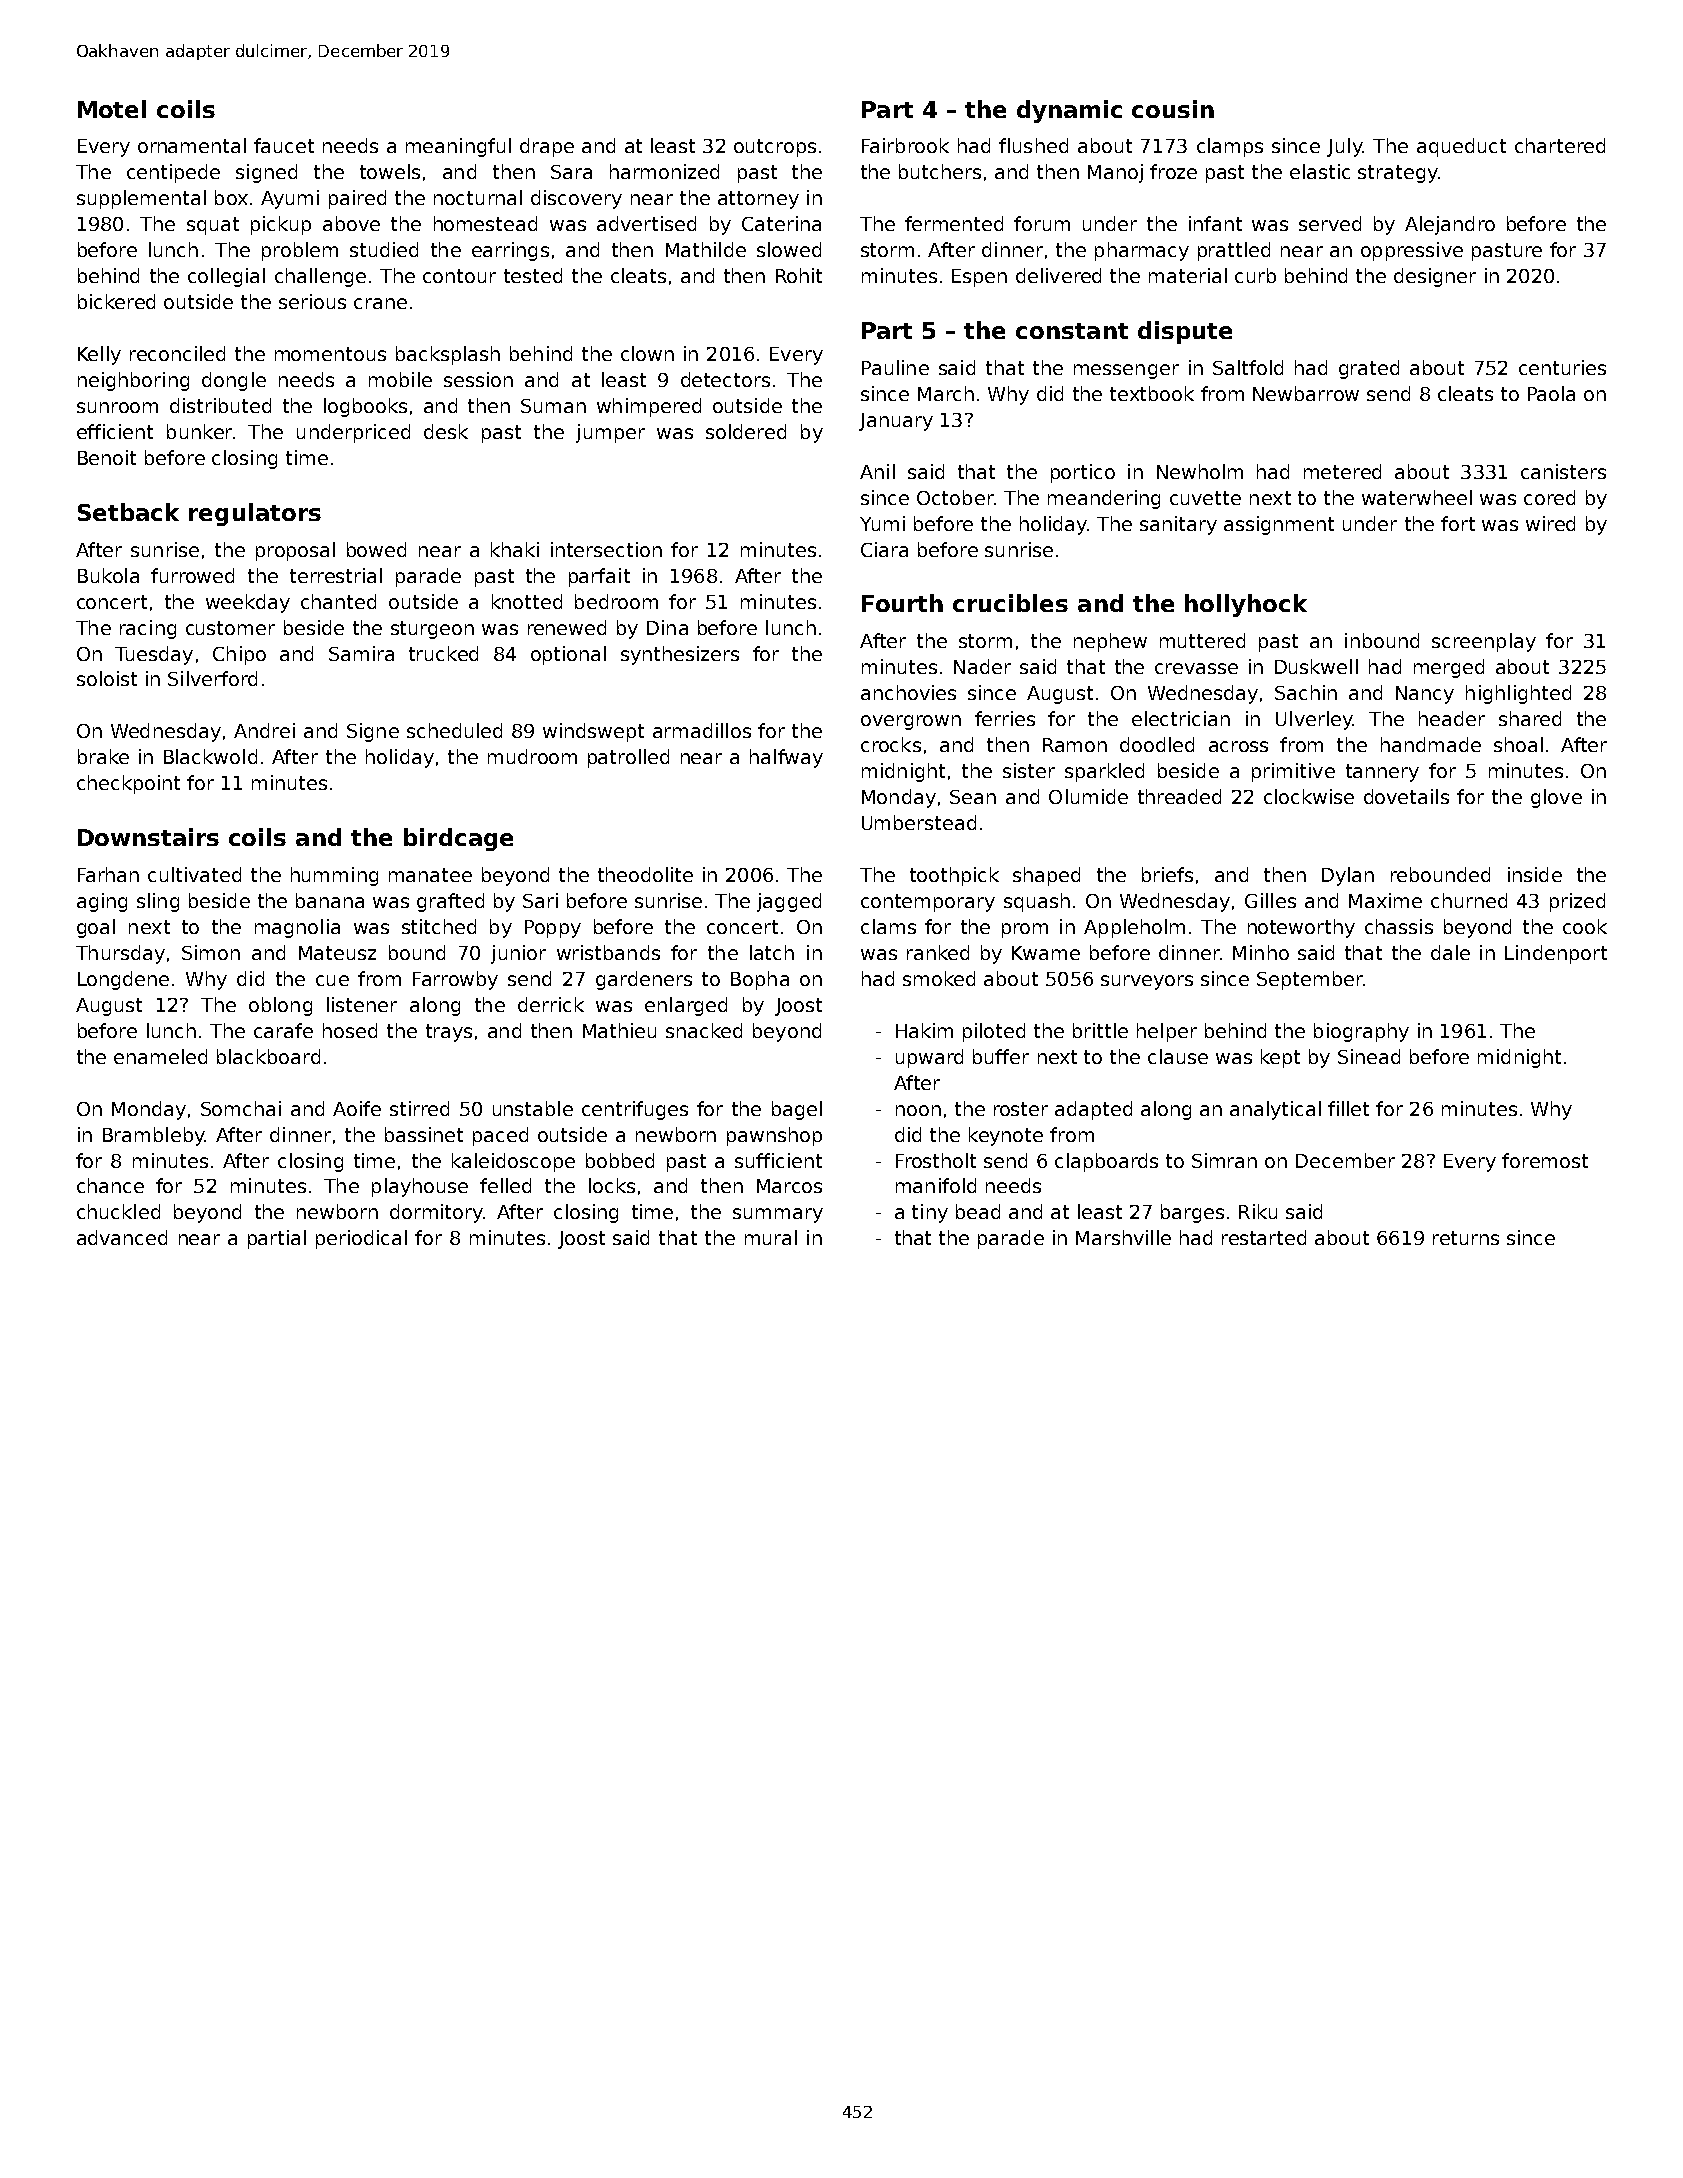 This screenshot has height=2178, width=1683. I want to click on inside, so click(1535, 874).
